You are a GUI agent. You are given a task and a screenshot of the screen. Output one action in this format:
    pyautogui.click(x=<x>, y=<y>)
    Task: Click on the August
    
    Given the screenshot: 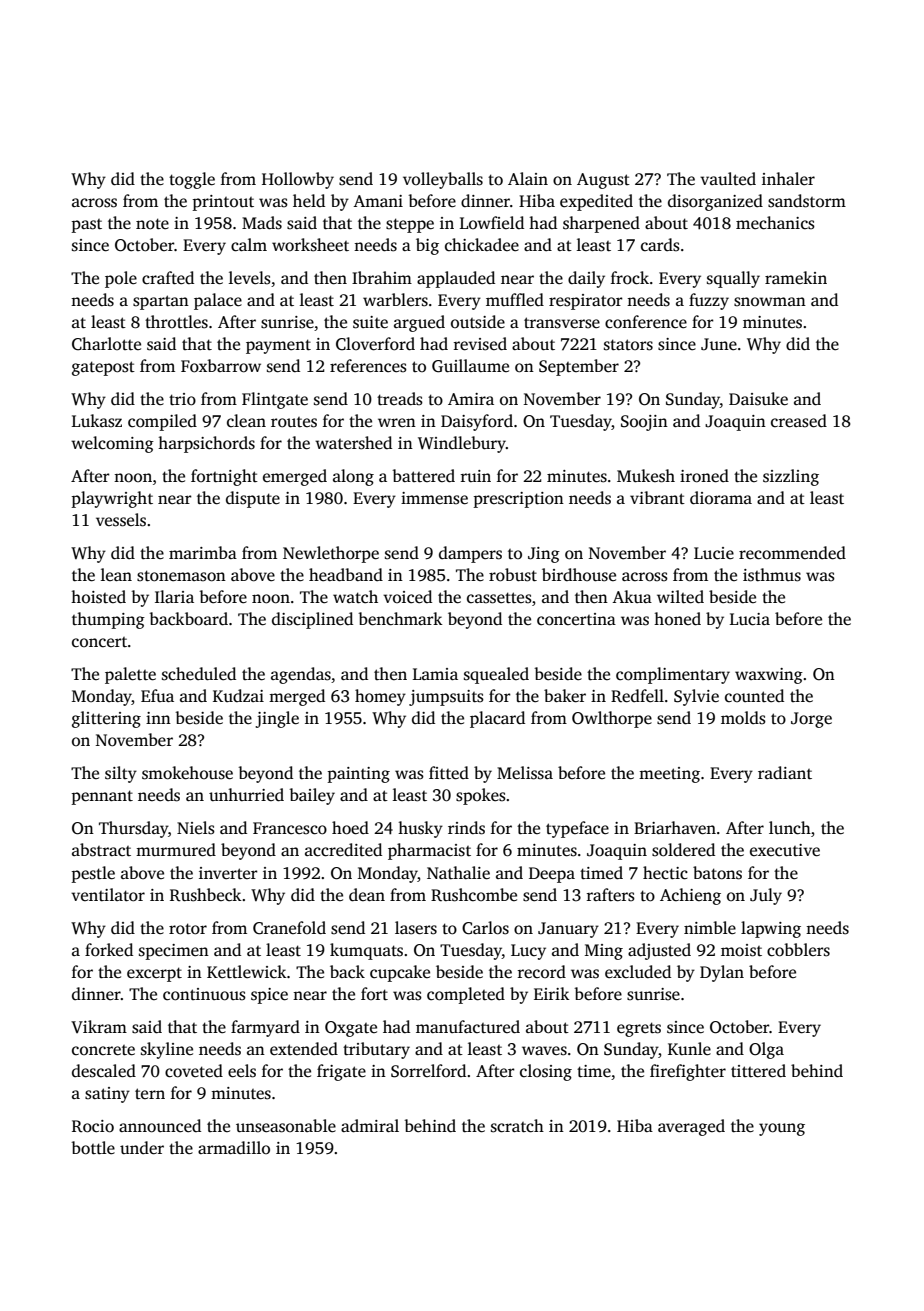 What is the action you would take?
    pyautogui.click(x=603, y=181)
